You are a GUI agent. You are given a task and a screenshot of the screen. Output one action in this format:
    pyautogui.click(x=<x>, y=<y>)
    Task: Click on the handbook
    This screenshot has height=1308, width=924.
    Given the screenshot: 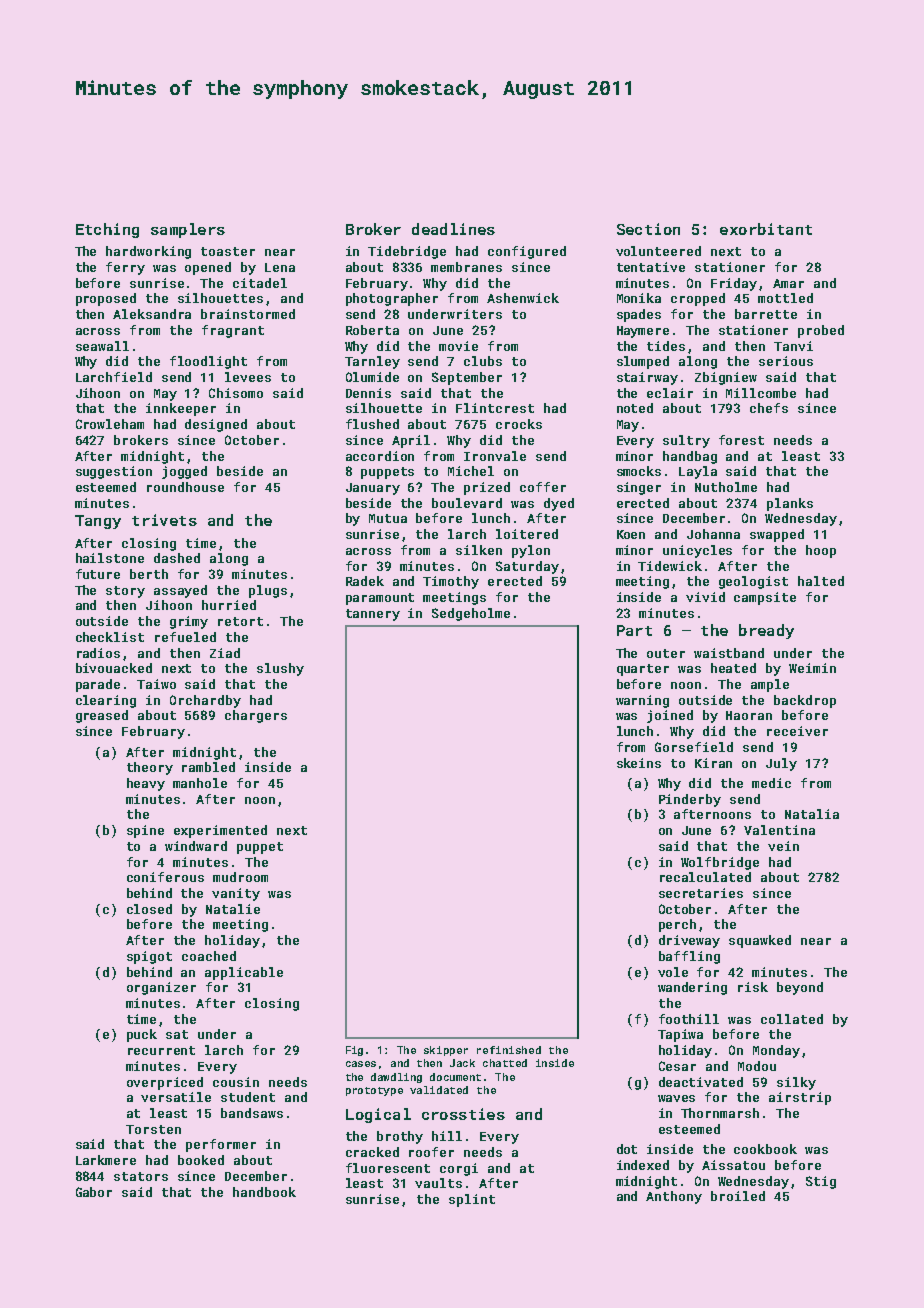 What is the action you would take?
    pyautogui.click(x=264, y=1192)
